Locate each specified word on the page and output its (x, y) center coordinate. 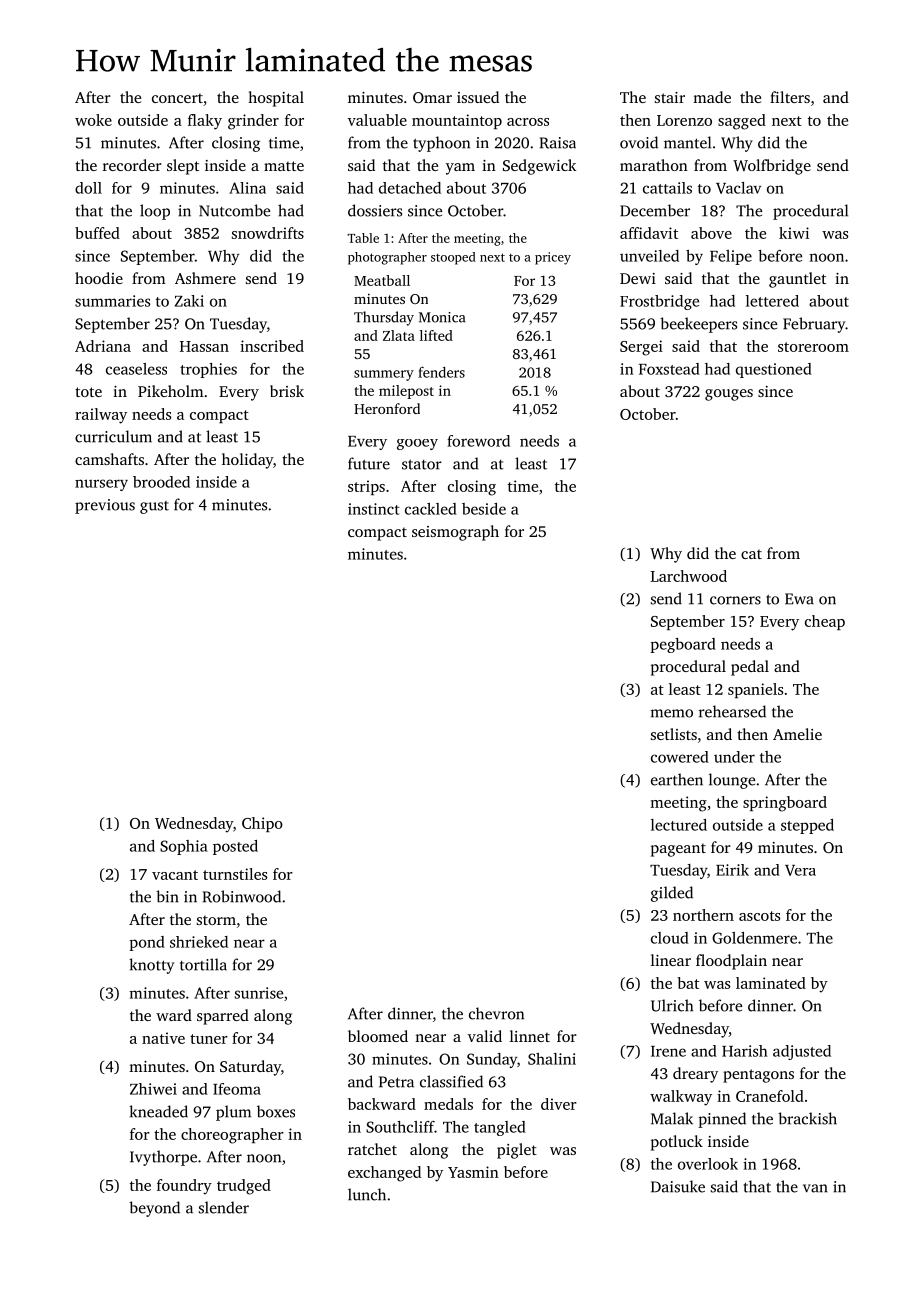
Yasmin (473, 1172)
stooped (453, 258)
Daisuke (678, 1186)
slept (183, 167)
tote (88, 392)
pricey (553, 258)
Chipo (262, 824)
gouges (729, 395)
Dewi (638, 278)
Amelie (797, 734)
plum (233, 1113)
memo (672, 713)
